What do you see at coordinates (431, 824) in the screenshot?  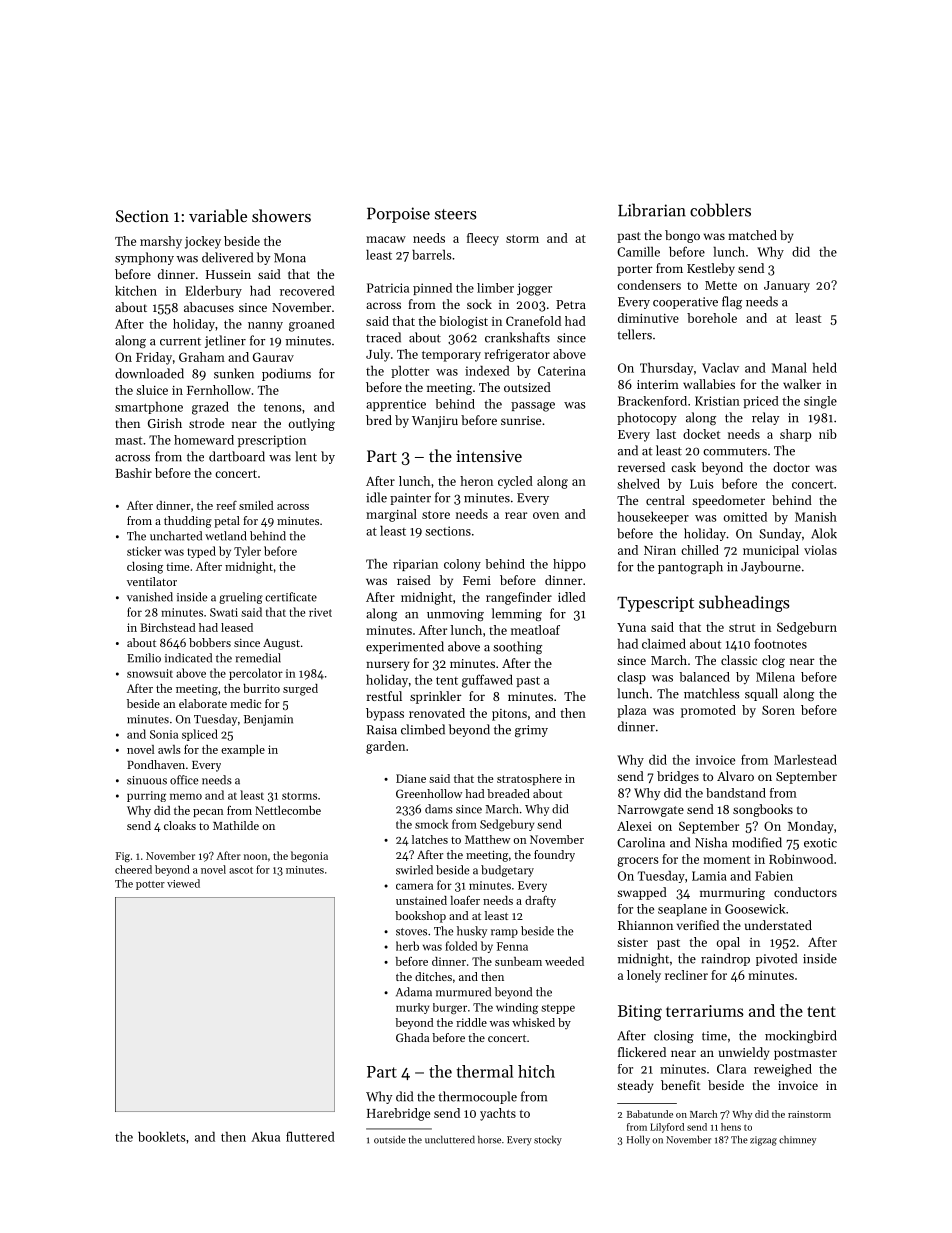 I see `smock` at bounding box center [431, 824].
